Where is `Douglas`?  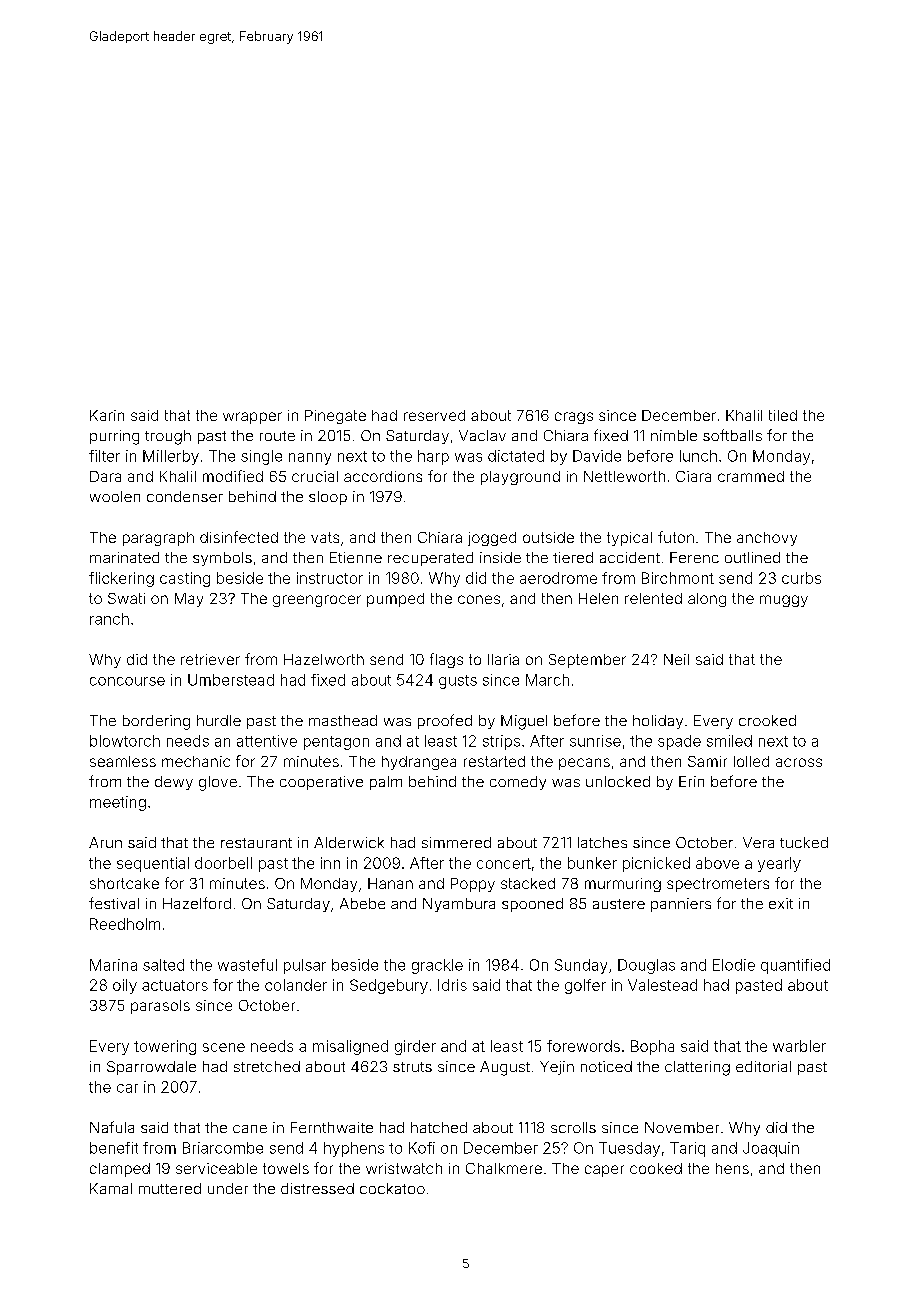
Douglas is located at coordinates (646, 966).
